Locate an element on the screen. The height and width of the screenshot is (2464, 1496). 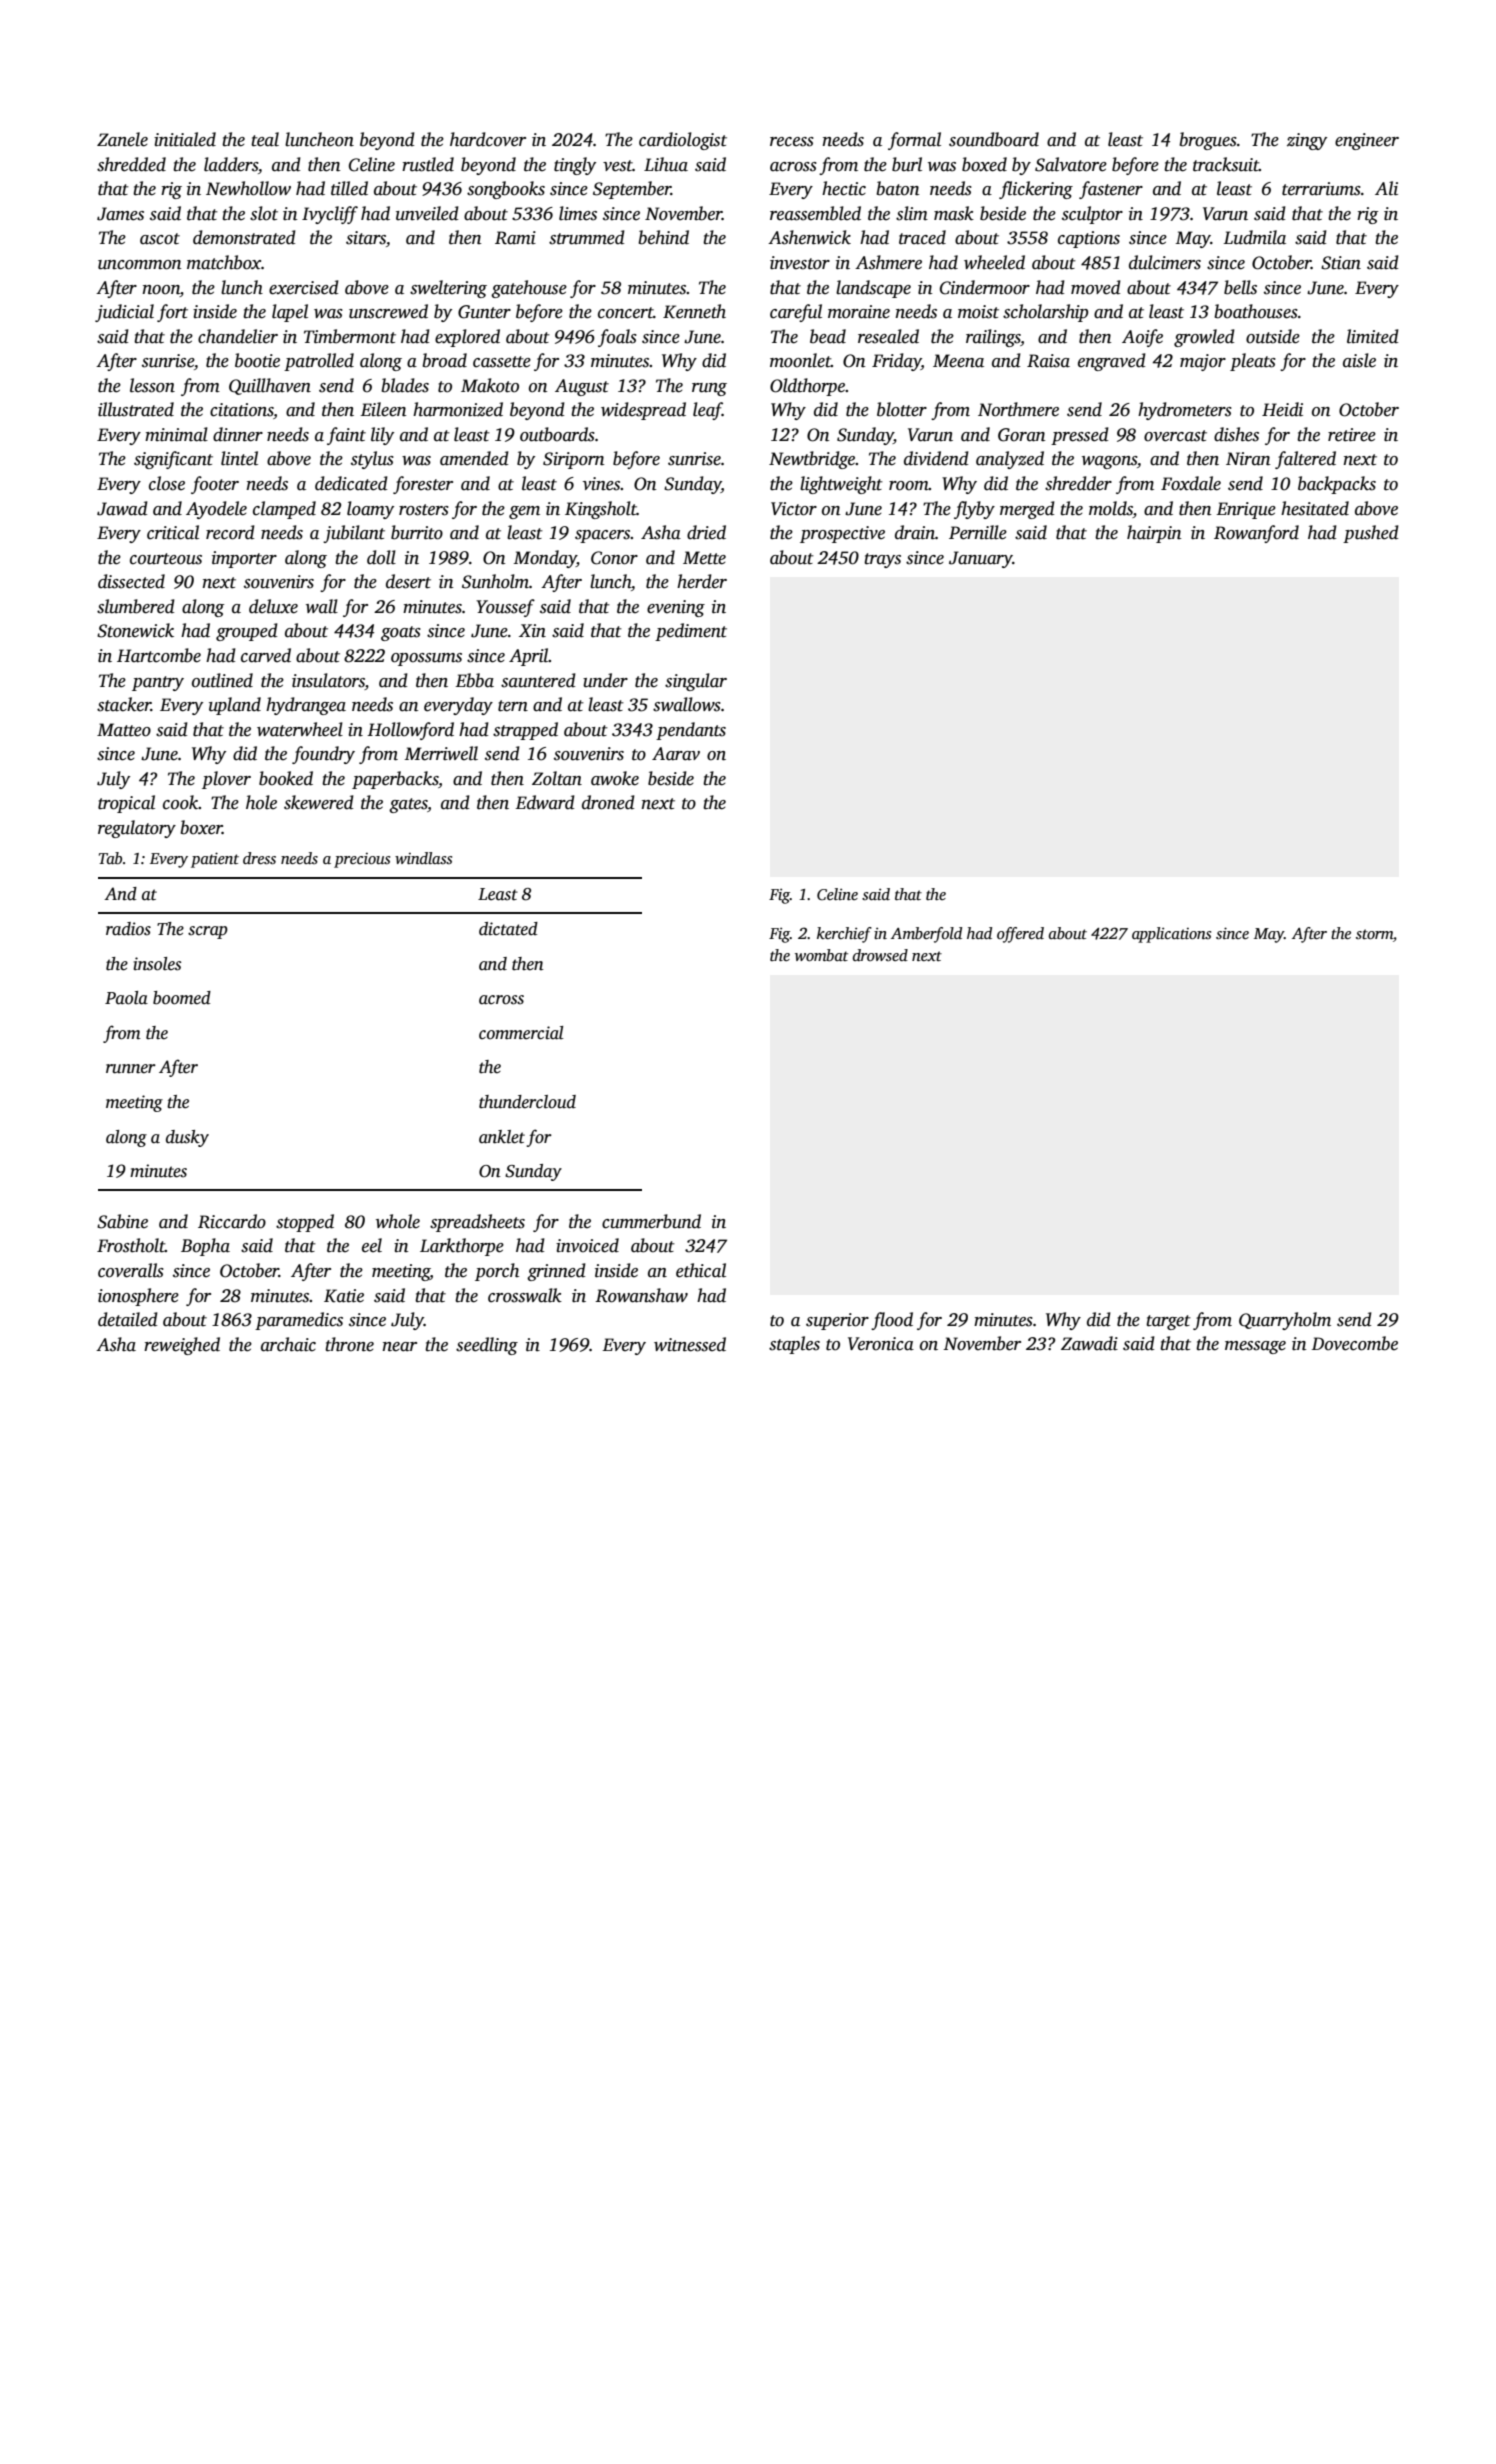
overcast is located at coordinates (1175, 436).
